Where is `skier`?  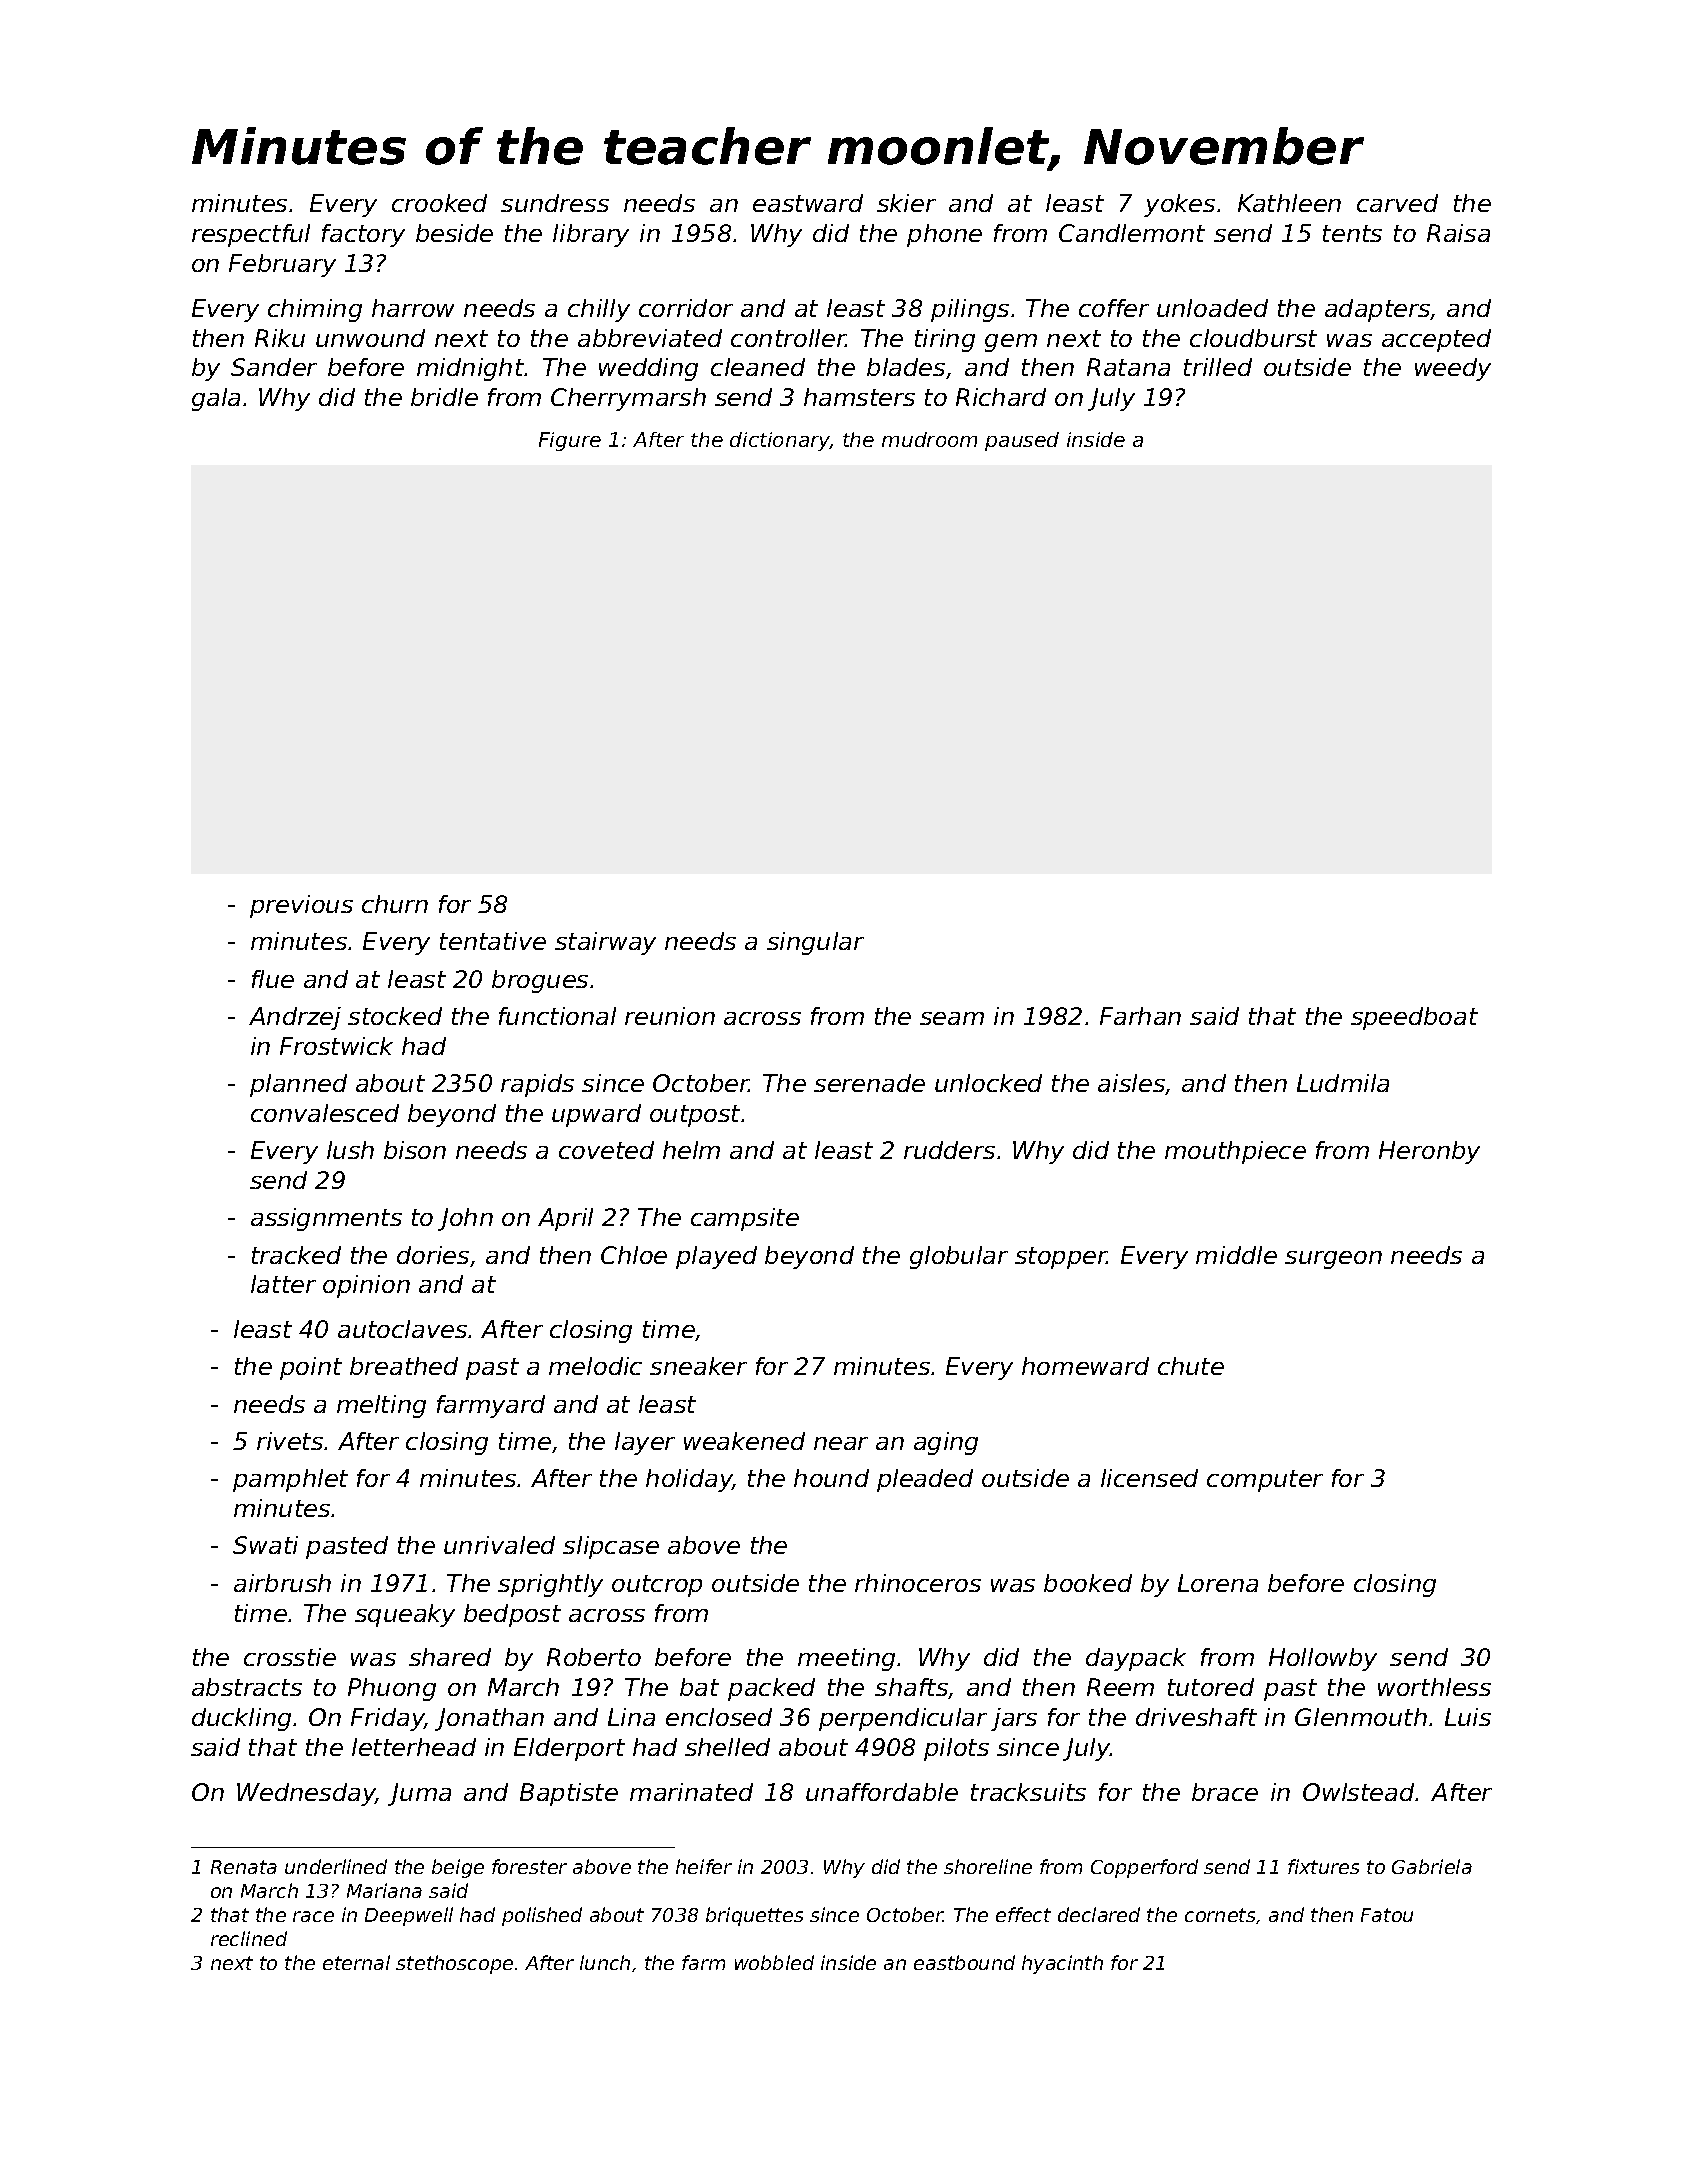
skier is located at coordinates (906, 203).
